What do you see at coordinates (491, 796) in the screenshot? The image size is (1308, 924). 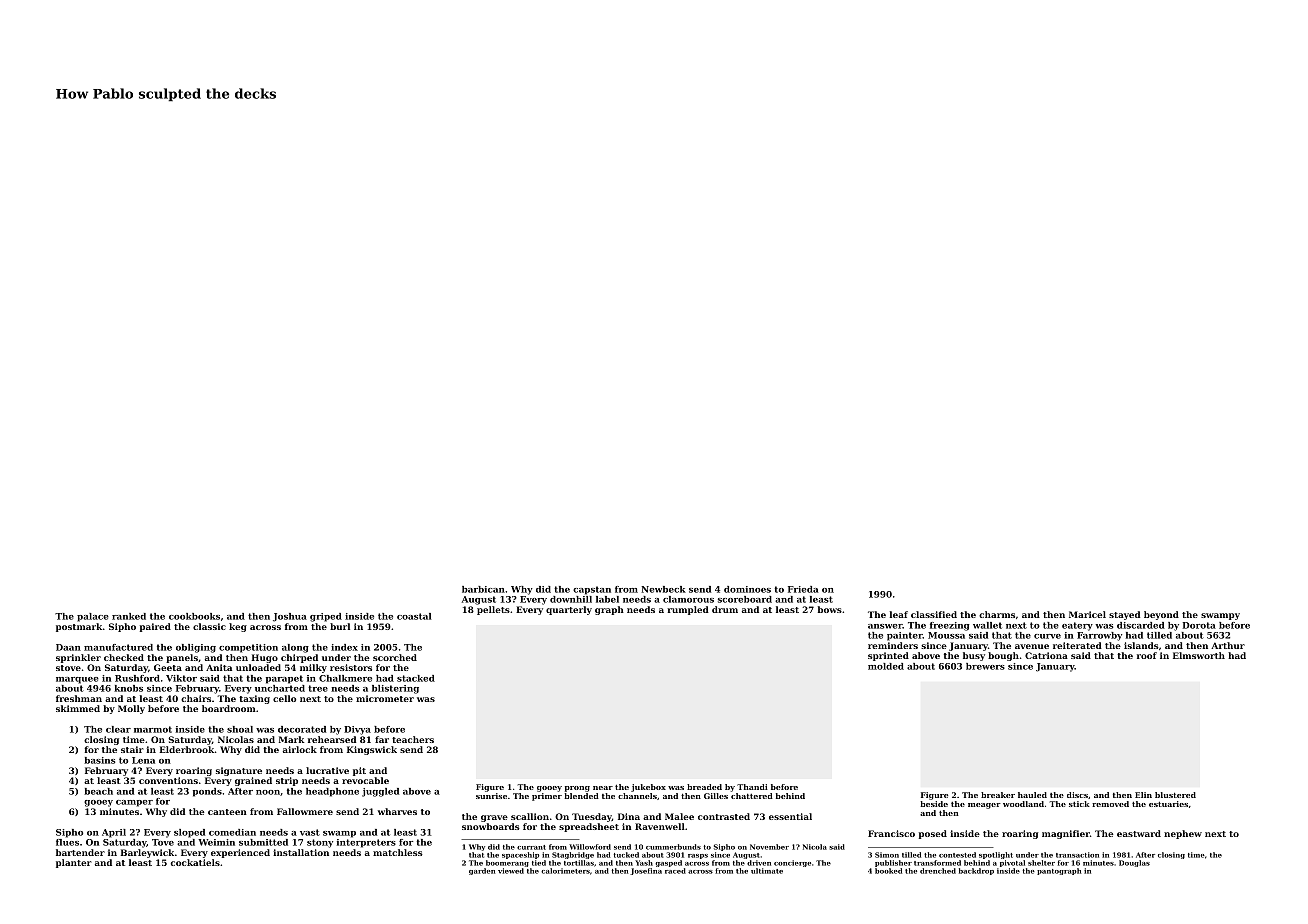 I see `sunrise` at bounding box center [491, 796].
